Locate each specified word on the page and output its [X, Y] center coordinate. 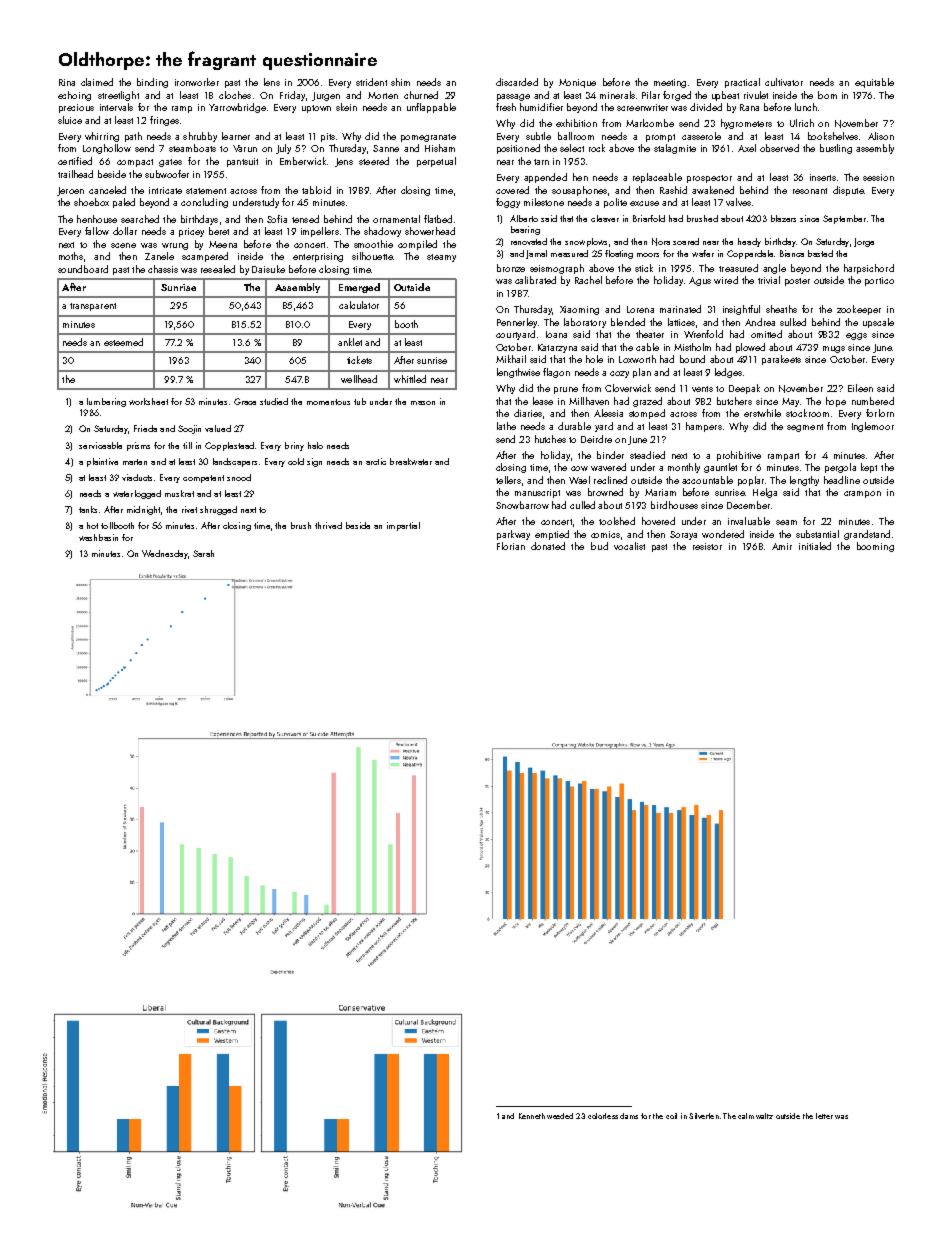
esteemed [123, 342]
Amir [782, 546]
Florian [511, 546]
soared [686, 241]
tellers [508, 480]
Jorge [864, 242]
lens [272, 82]
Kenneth [532, 1116]
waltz [764, 1116]
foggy [508, 203]
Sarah [203, 553]
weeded [560, 1116]
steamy [441, 258]
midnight [143, 510]
